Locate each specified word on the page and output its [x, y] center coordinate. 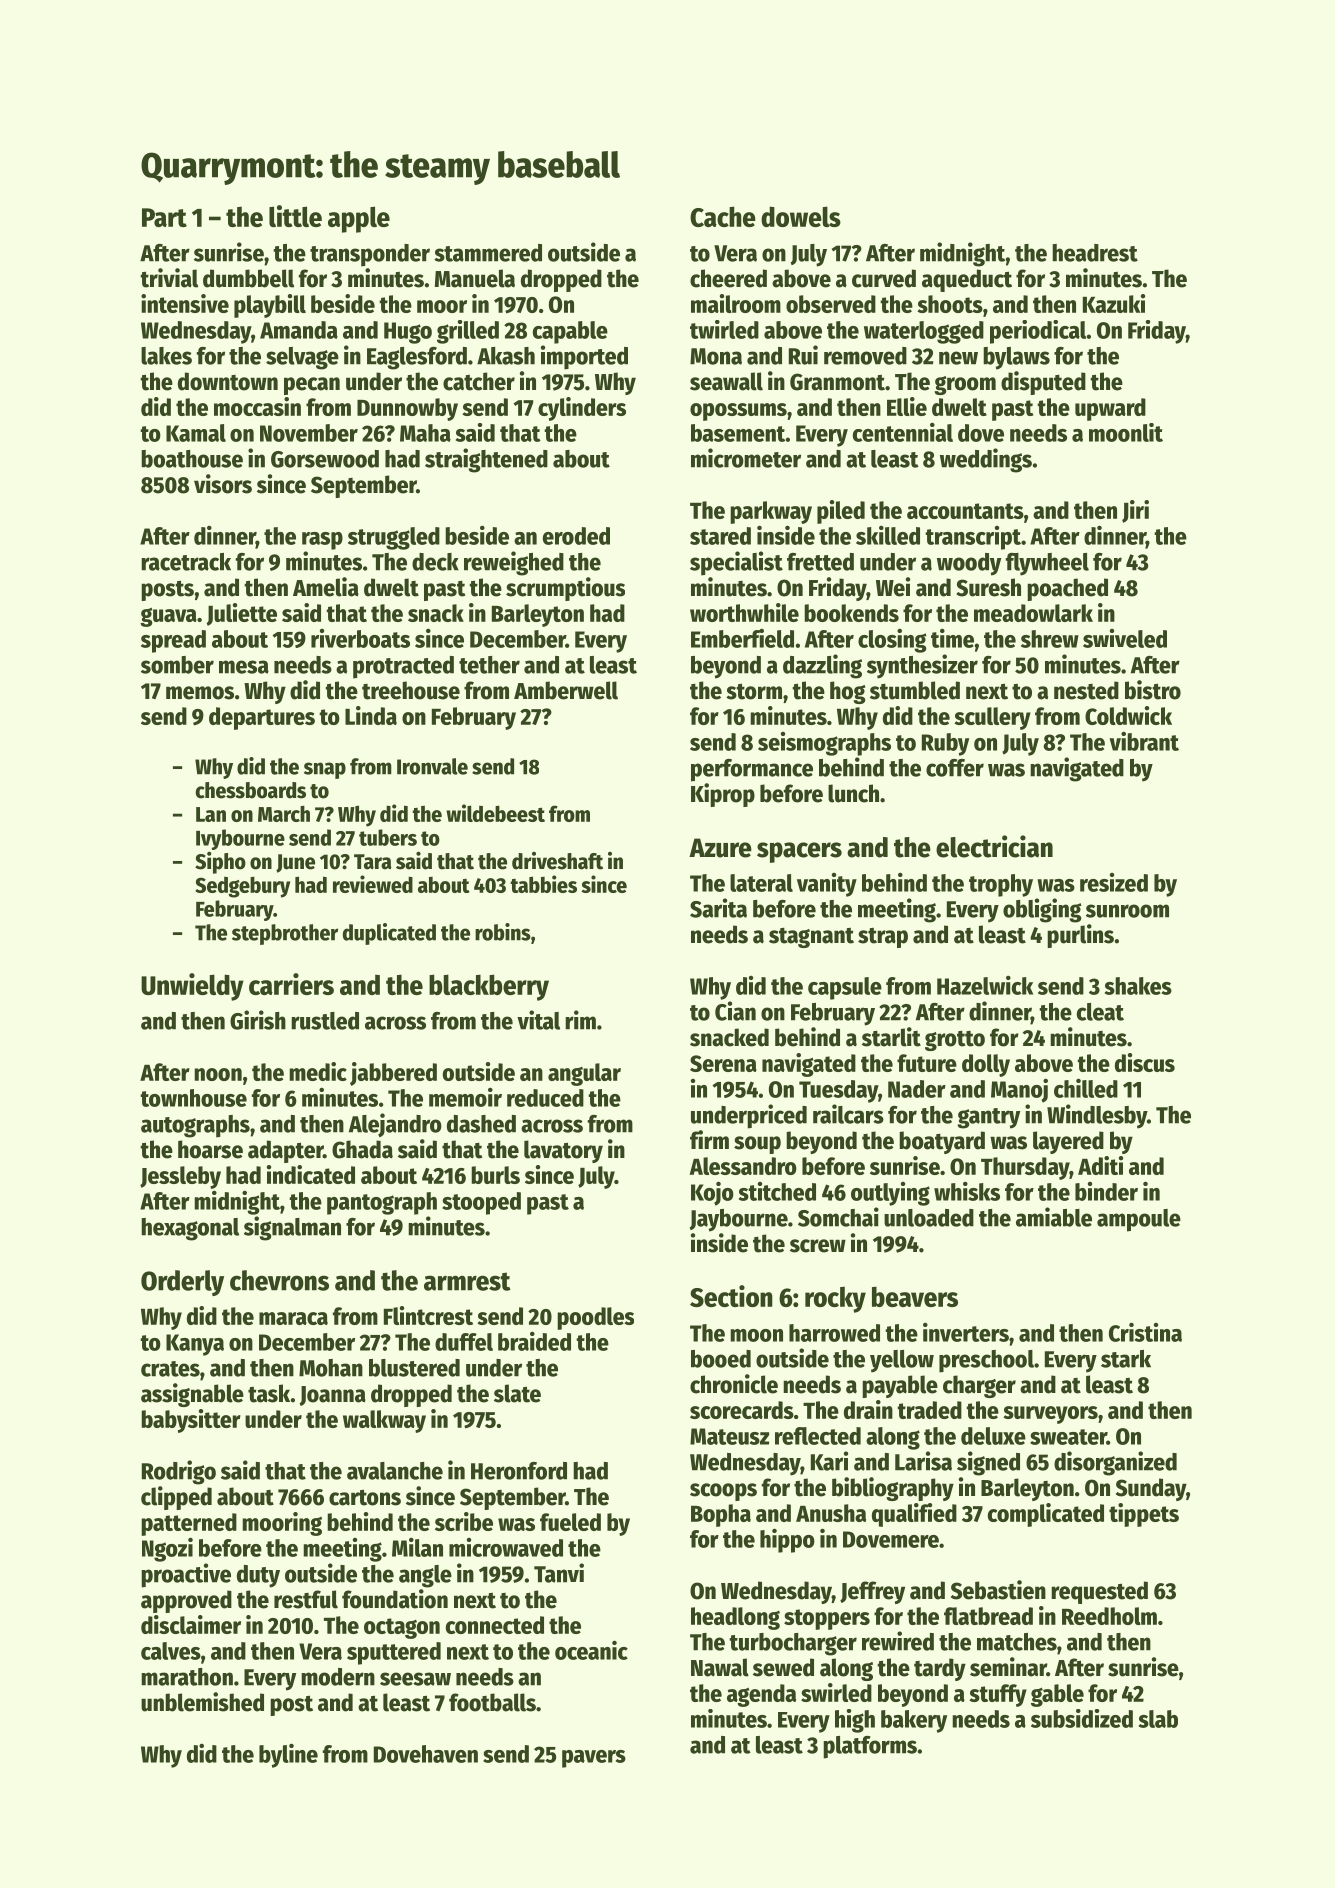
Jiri [1135, 511]
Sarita [718, 908]
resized [1114, 882]
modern [338, 1677]
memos [200, 693]
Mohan [331, 1368]
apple [359, 219]
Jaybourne [739, 1220]
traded [929, 1410]
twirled [724, 329]
